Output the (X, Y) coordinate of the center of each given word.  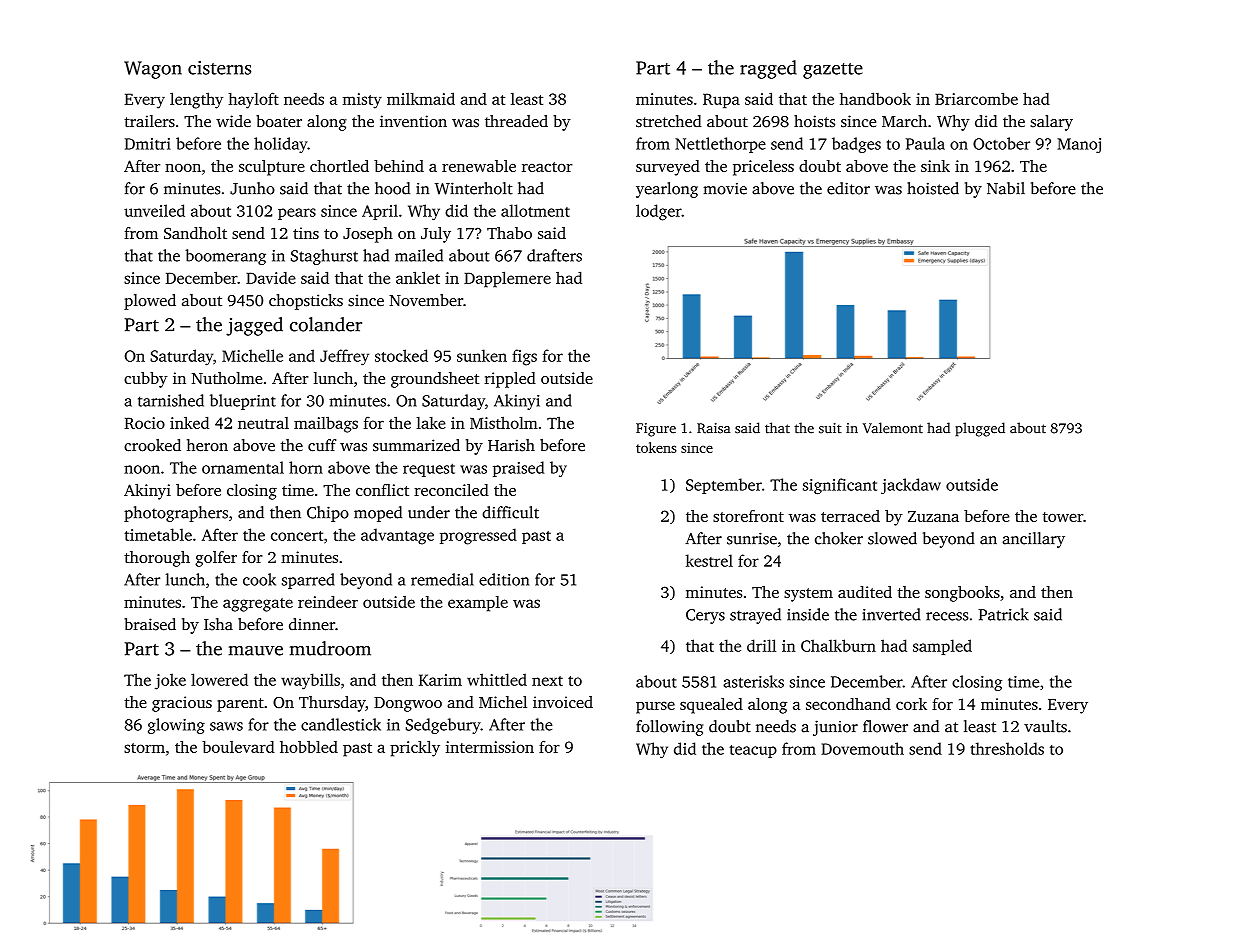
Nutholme (227, 378)
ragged (768, 69)
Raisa (713, 428)
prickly (415, 748)
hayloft (253, 100)
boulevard (238, 747)
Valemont (893, 428)
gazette (833, 71)
